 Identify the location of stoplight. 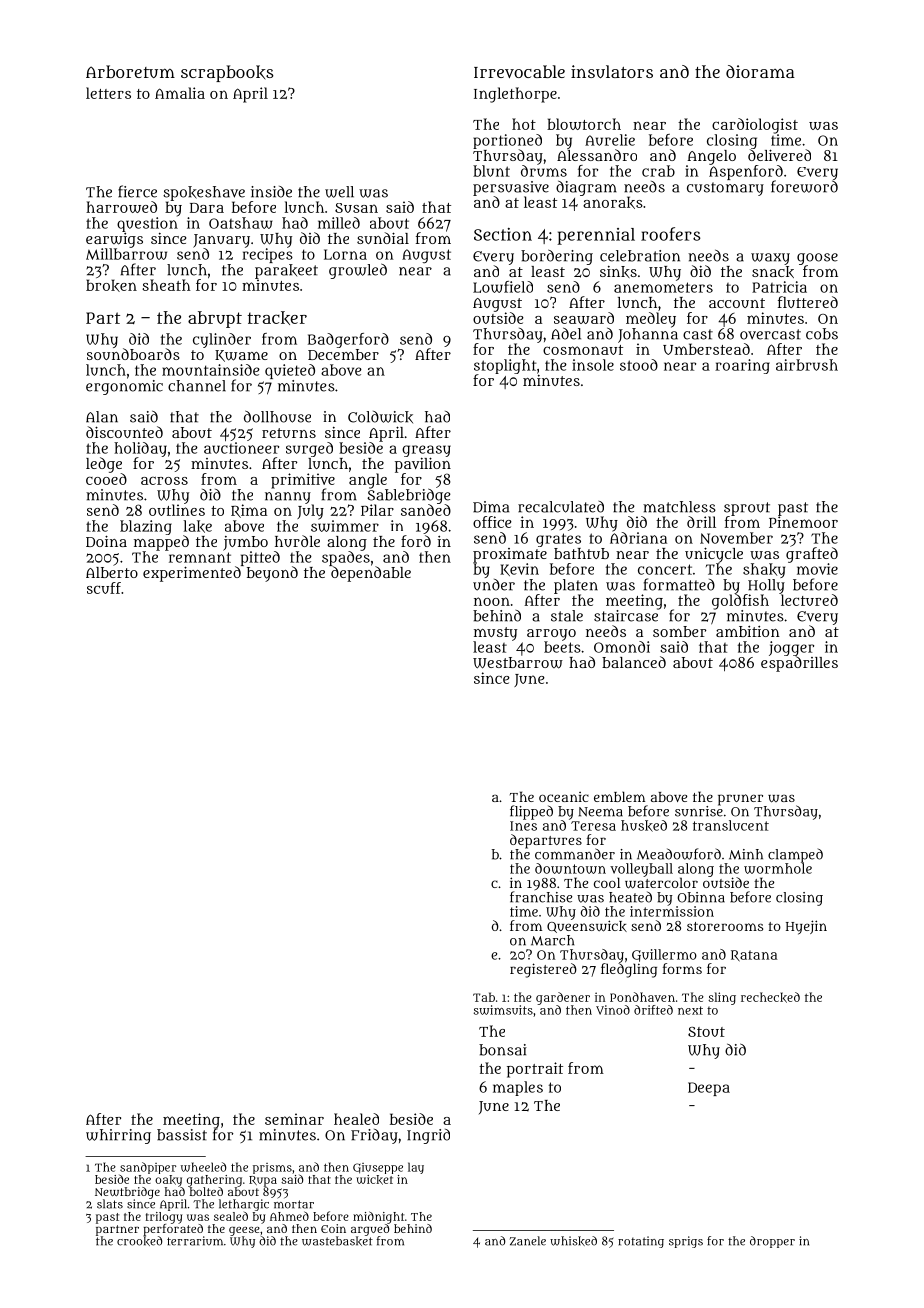
(505, 366).
